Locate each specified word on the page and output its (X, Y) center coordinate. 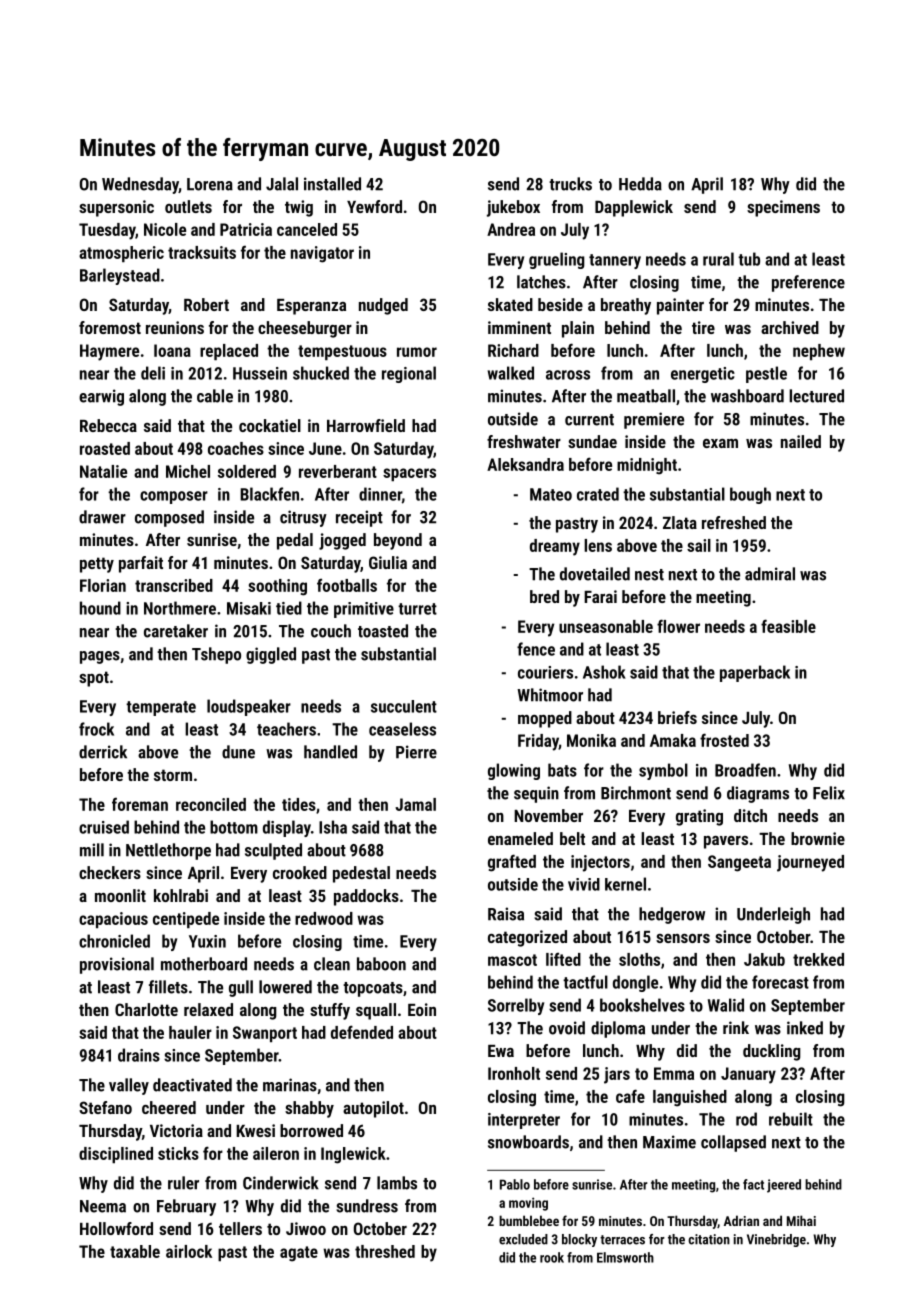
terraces (622, 1240)
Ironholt (514, 1073)
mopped (545, 719)
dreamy (555, 547)
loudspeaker (249, 707)
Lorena (210, 184)
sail (699, 545)
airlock (189, 1251)
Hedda (640, 184)
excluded (523, 1239)
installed (332, 184)
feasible (788, 626)
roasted (105, 448)
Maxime (669, 1142)
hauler (190, 1032)
